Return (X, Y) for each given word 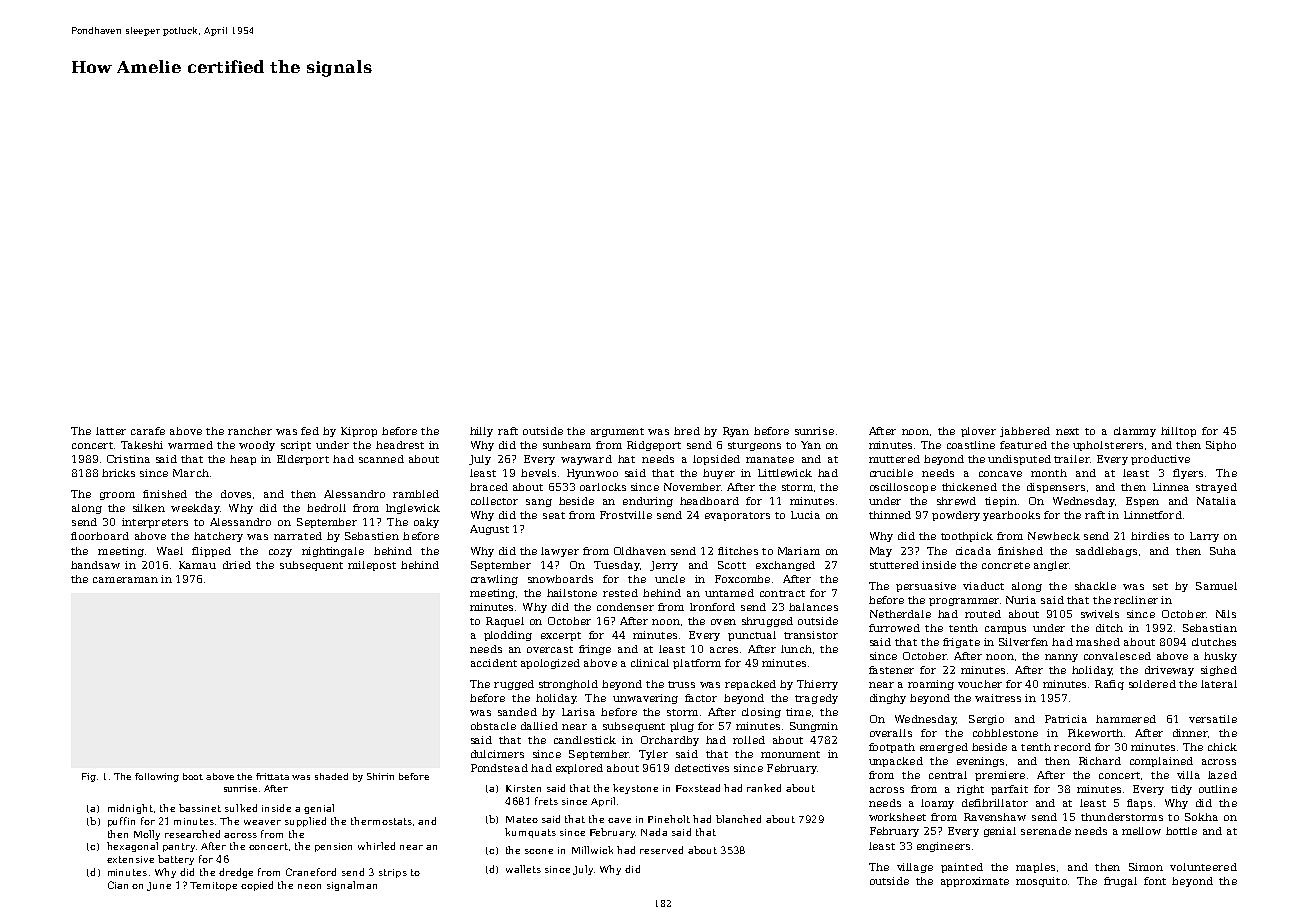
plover (978, 432)
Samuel (1216, 586)
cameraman (125, 580)
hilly (481, 432)
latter (111, 431)
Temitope (213, 886)
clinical (650, 663)
